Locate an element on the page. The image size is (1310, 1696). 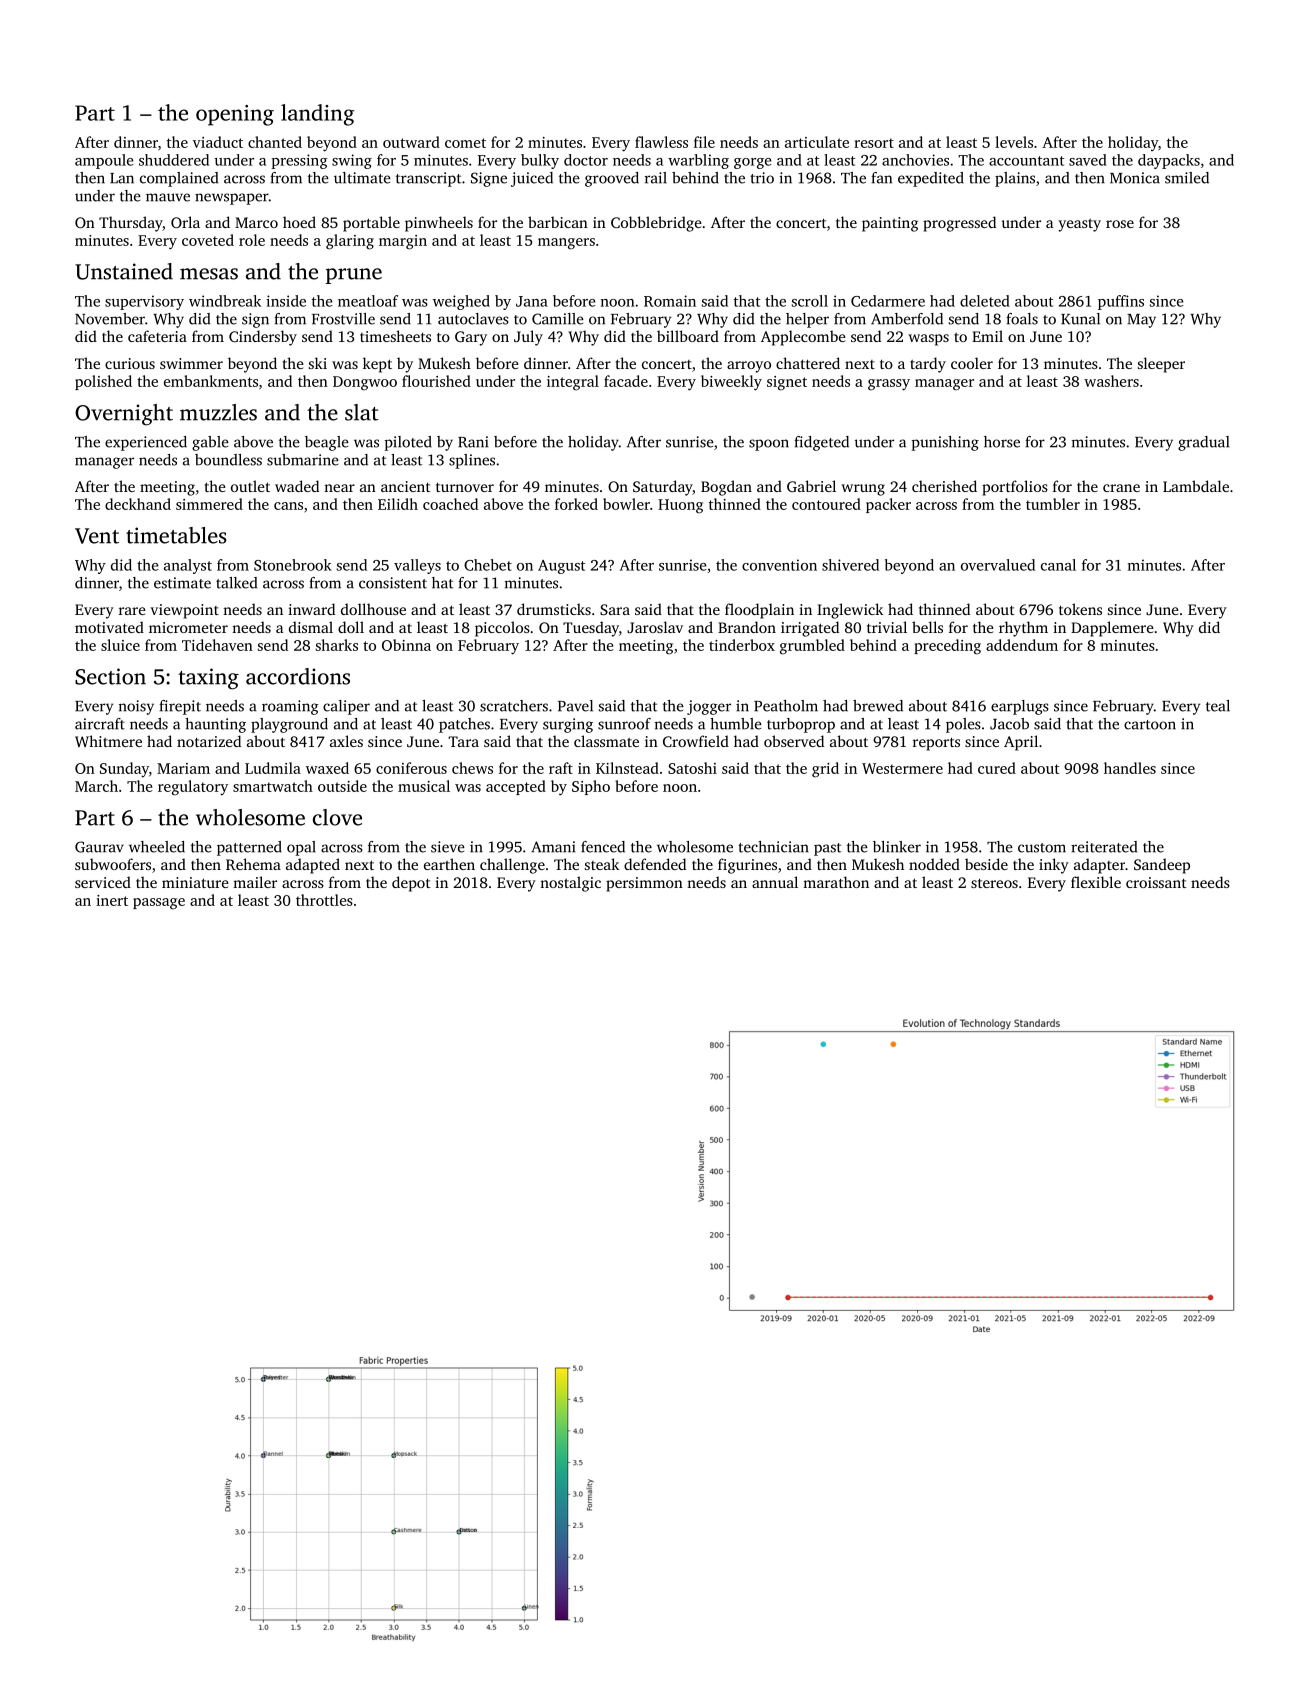
Stonebrook is located at coordinates (293, 565).
